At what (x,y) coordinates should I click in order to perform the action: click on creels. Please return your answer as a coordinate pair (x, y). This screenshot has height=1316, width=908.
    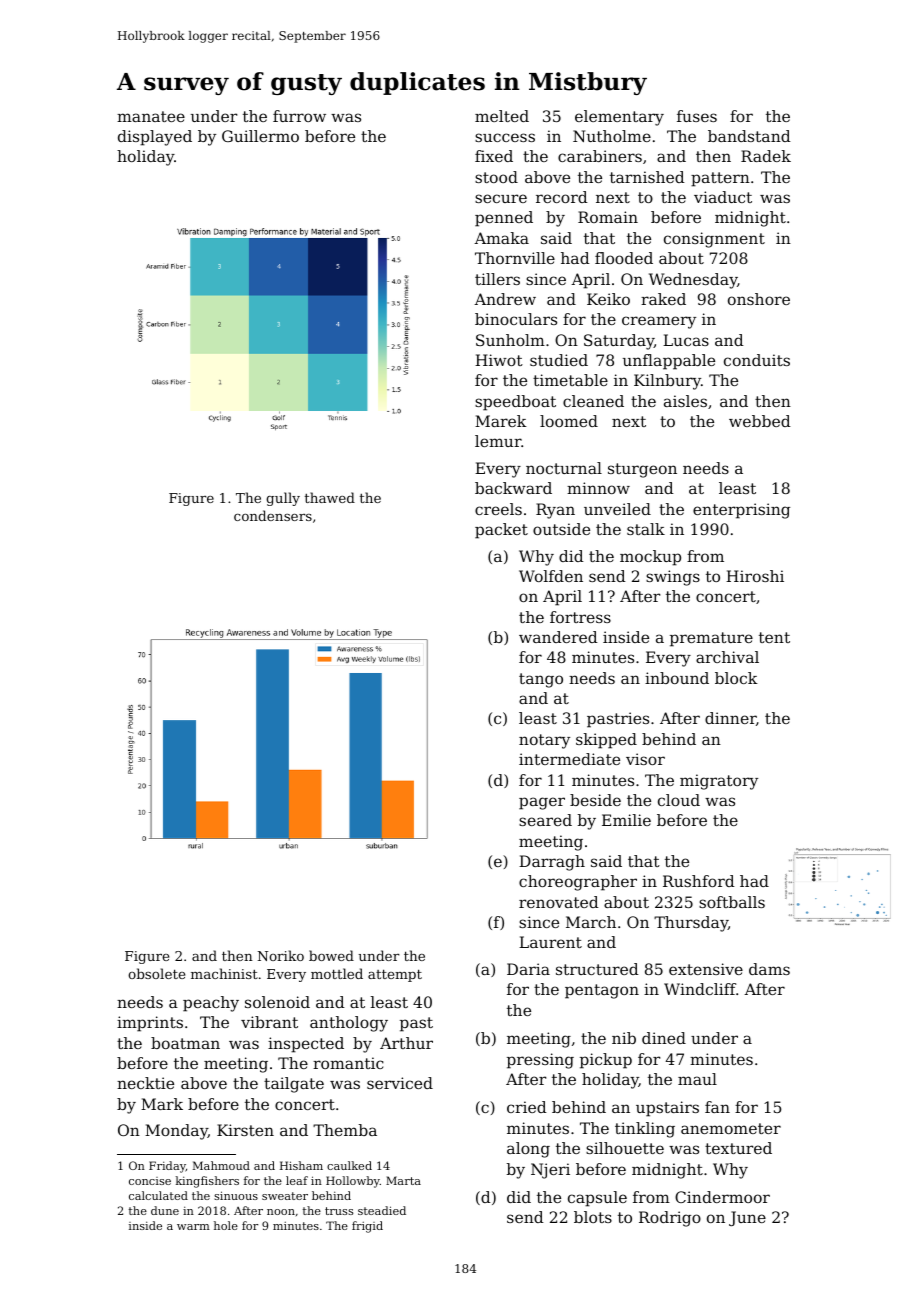
    Looking at the image, I should click on (498, 509).
